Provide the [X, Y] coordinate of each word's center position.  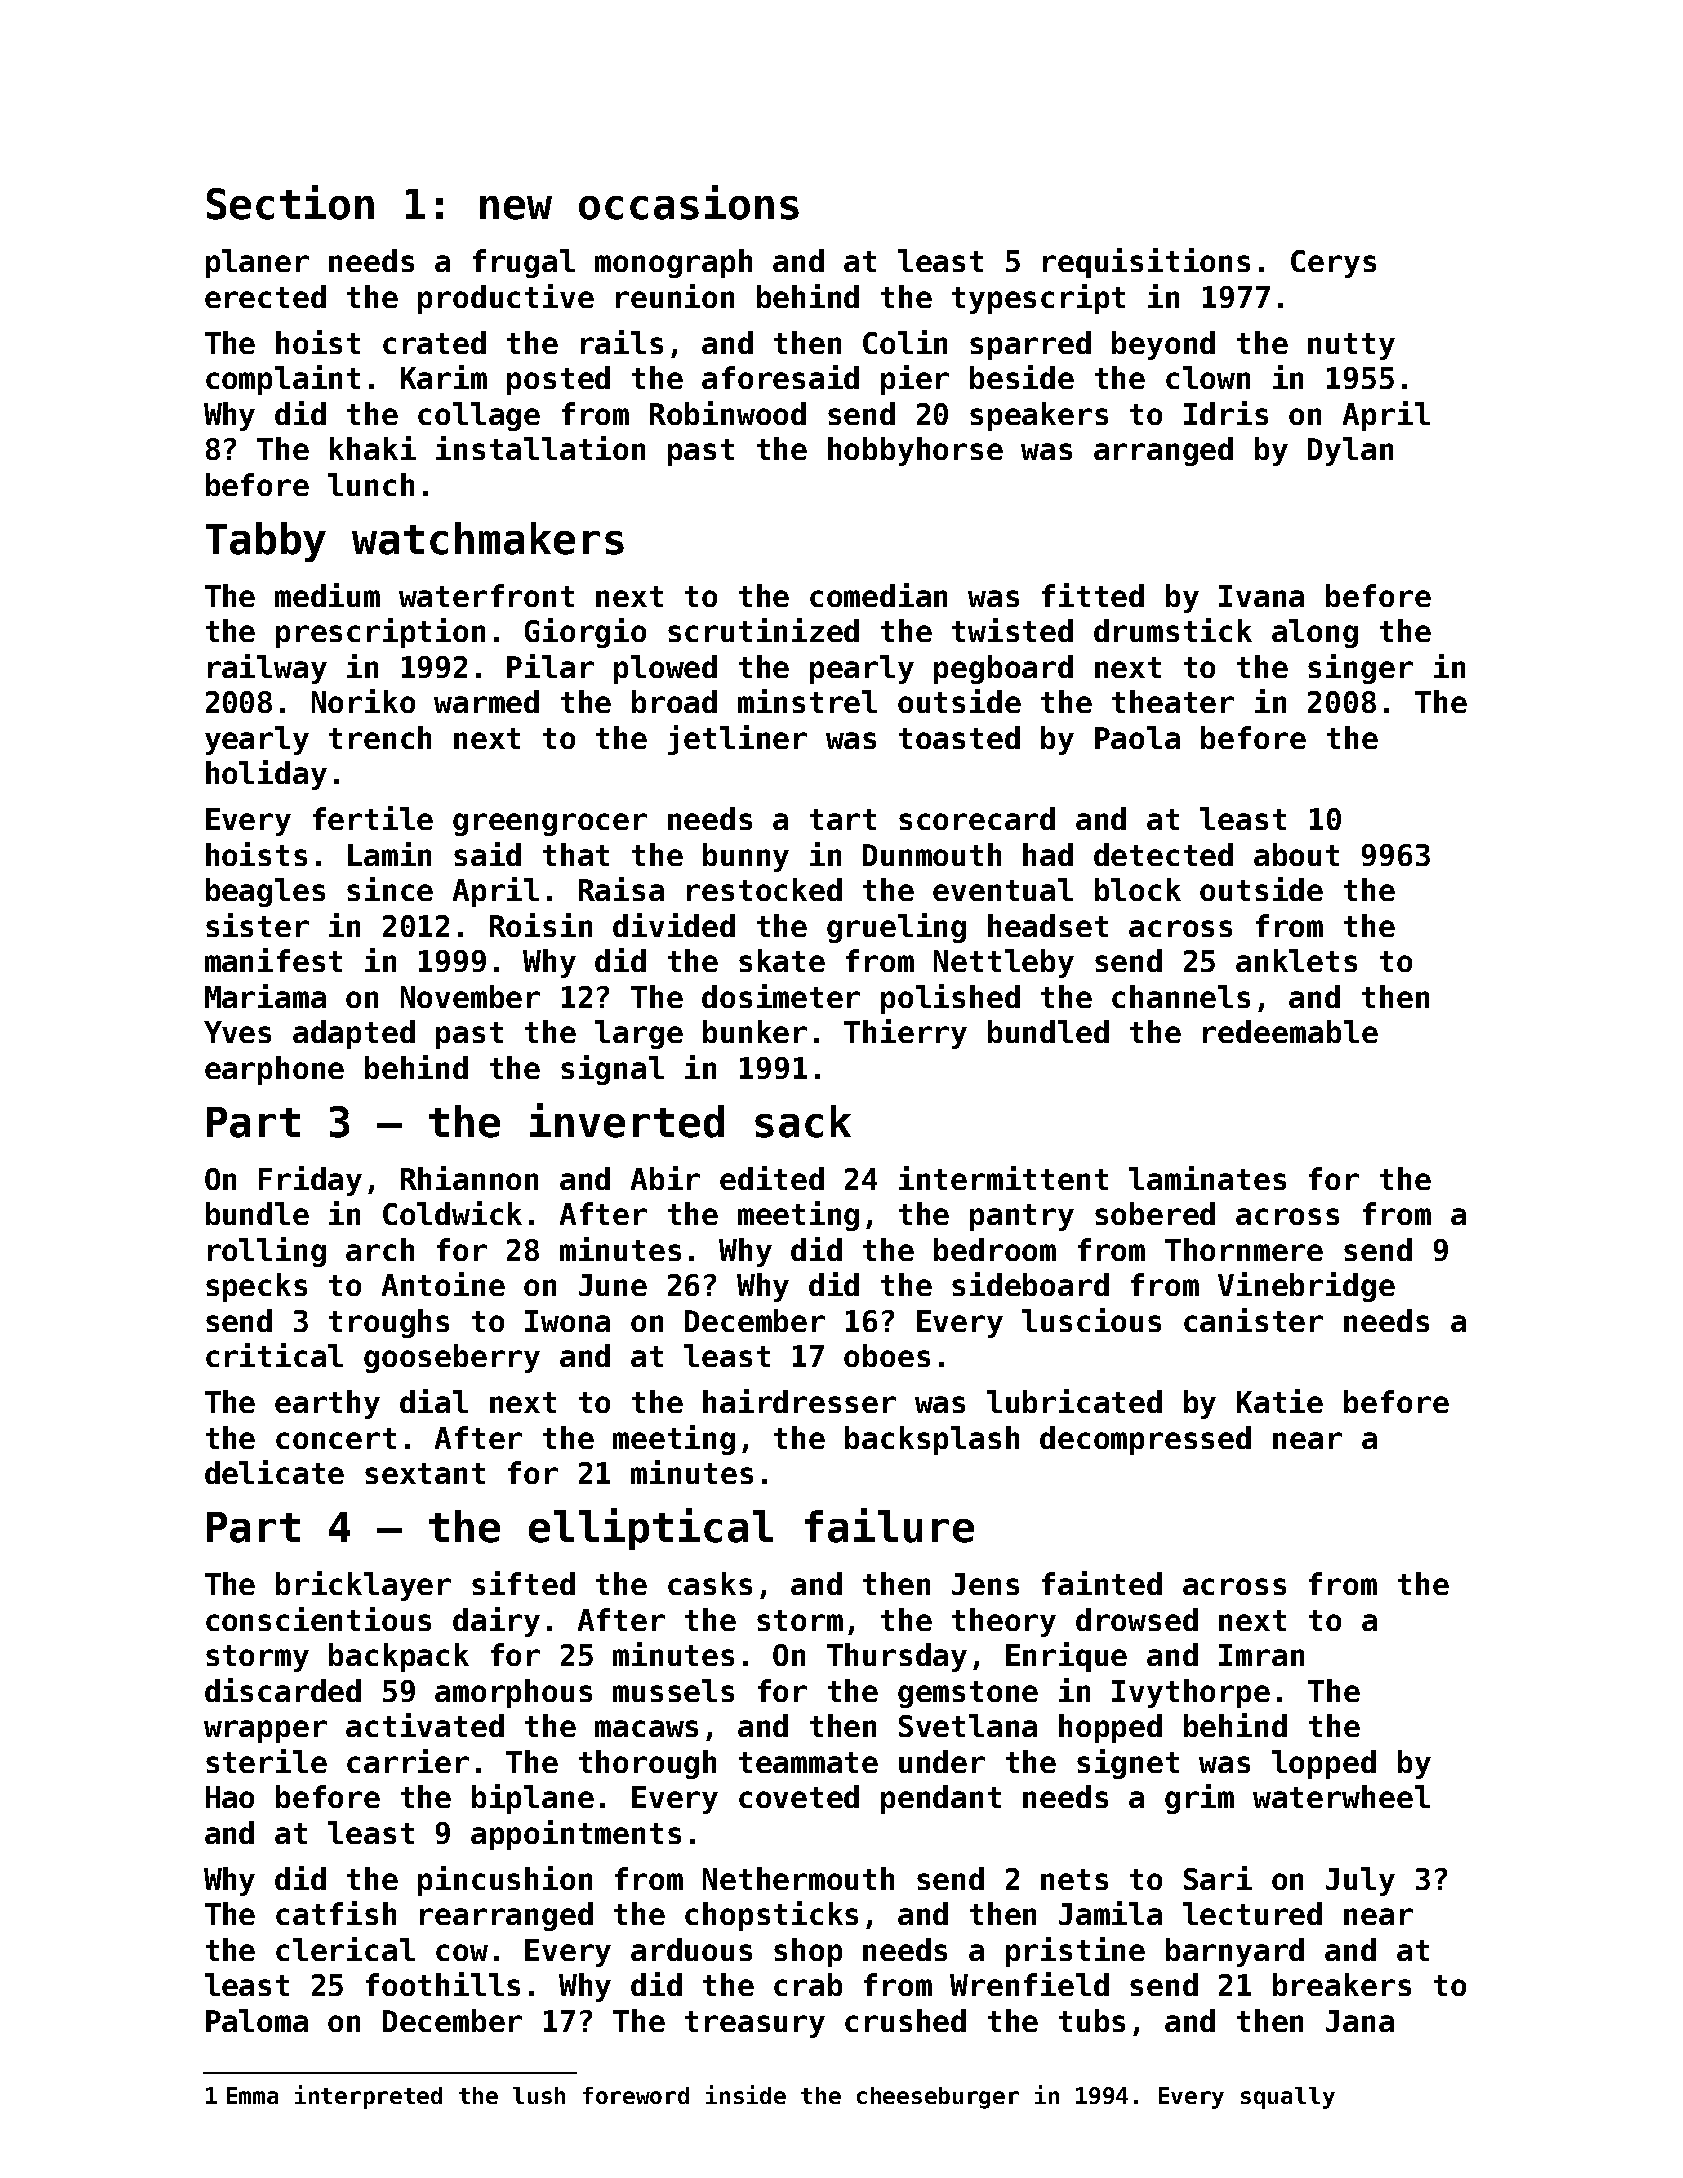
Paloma [257, 2020]
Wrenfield [1029, 1984]
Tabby [266, 542]
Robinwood [728, 413]
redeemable [1290, 1031]
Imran [1261, 1655]
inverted [627, 1120]
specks [256, 1287]
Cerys [1333, 264]
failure [889, 1525]
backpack [399, 1657]
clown [1208, 377]
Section [290, 202]
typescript [1038, 299]
